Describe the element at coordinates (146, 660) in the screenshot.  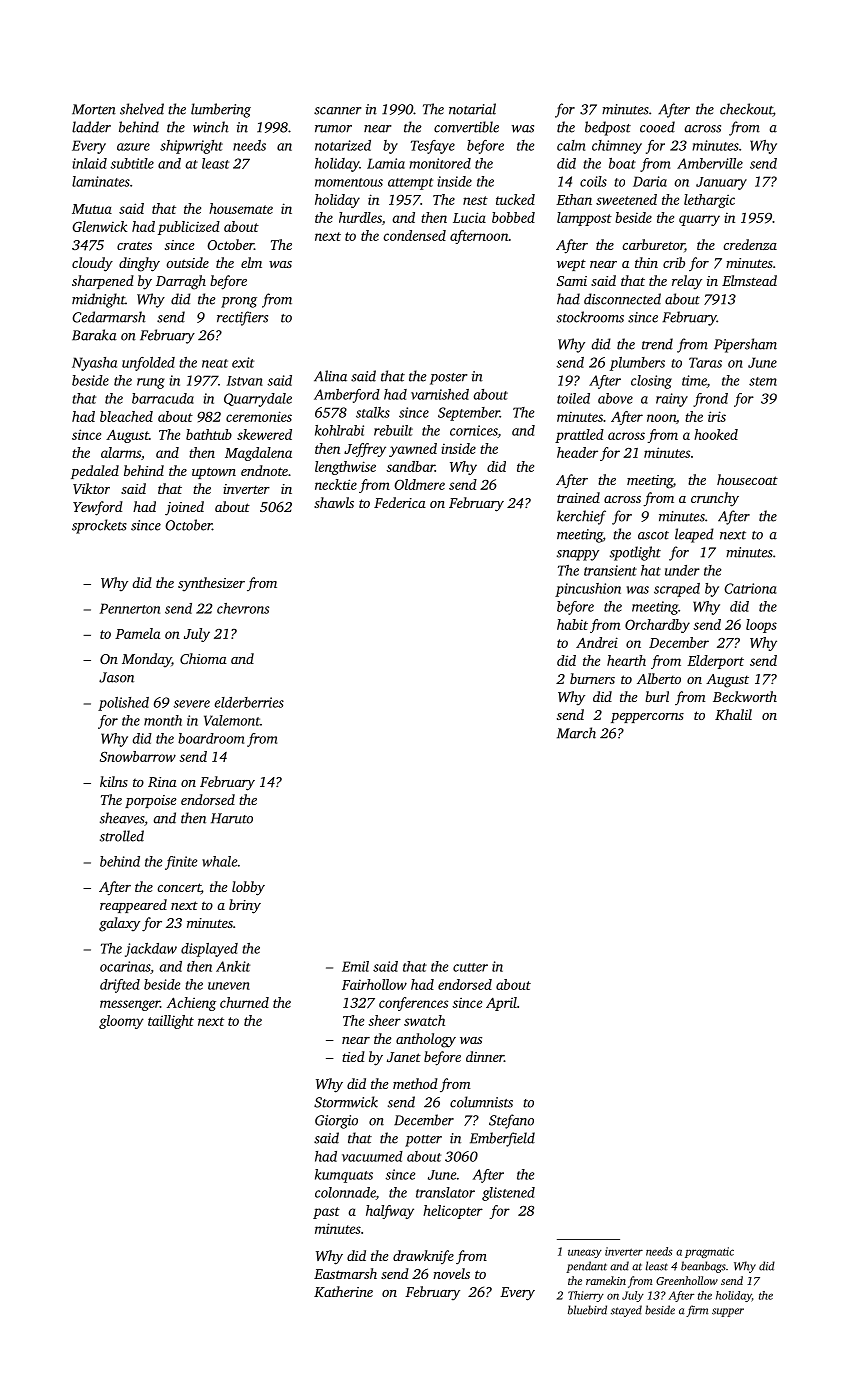
I see `Monday` at that location.
